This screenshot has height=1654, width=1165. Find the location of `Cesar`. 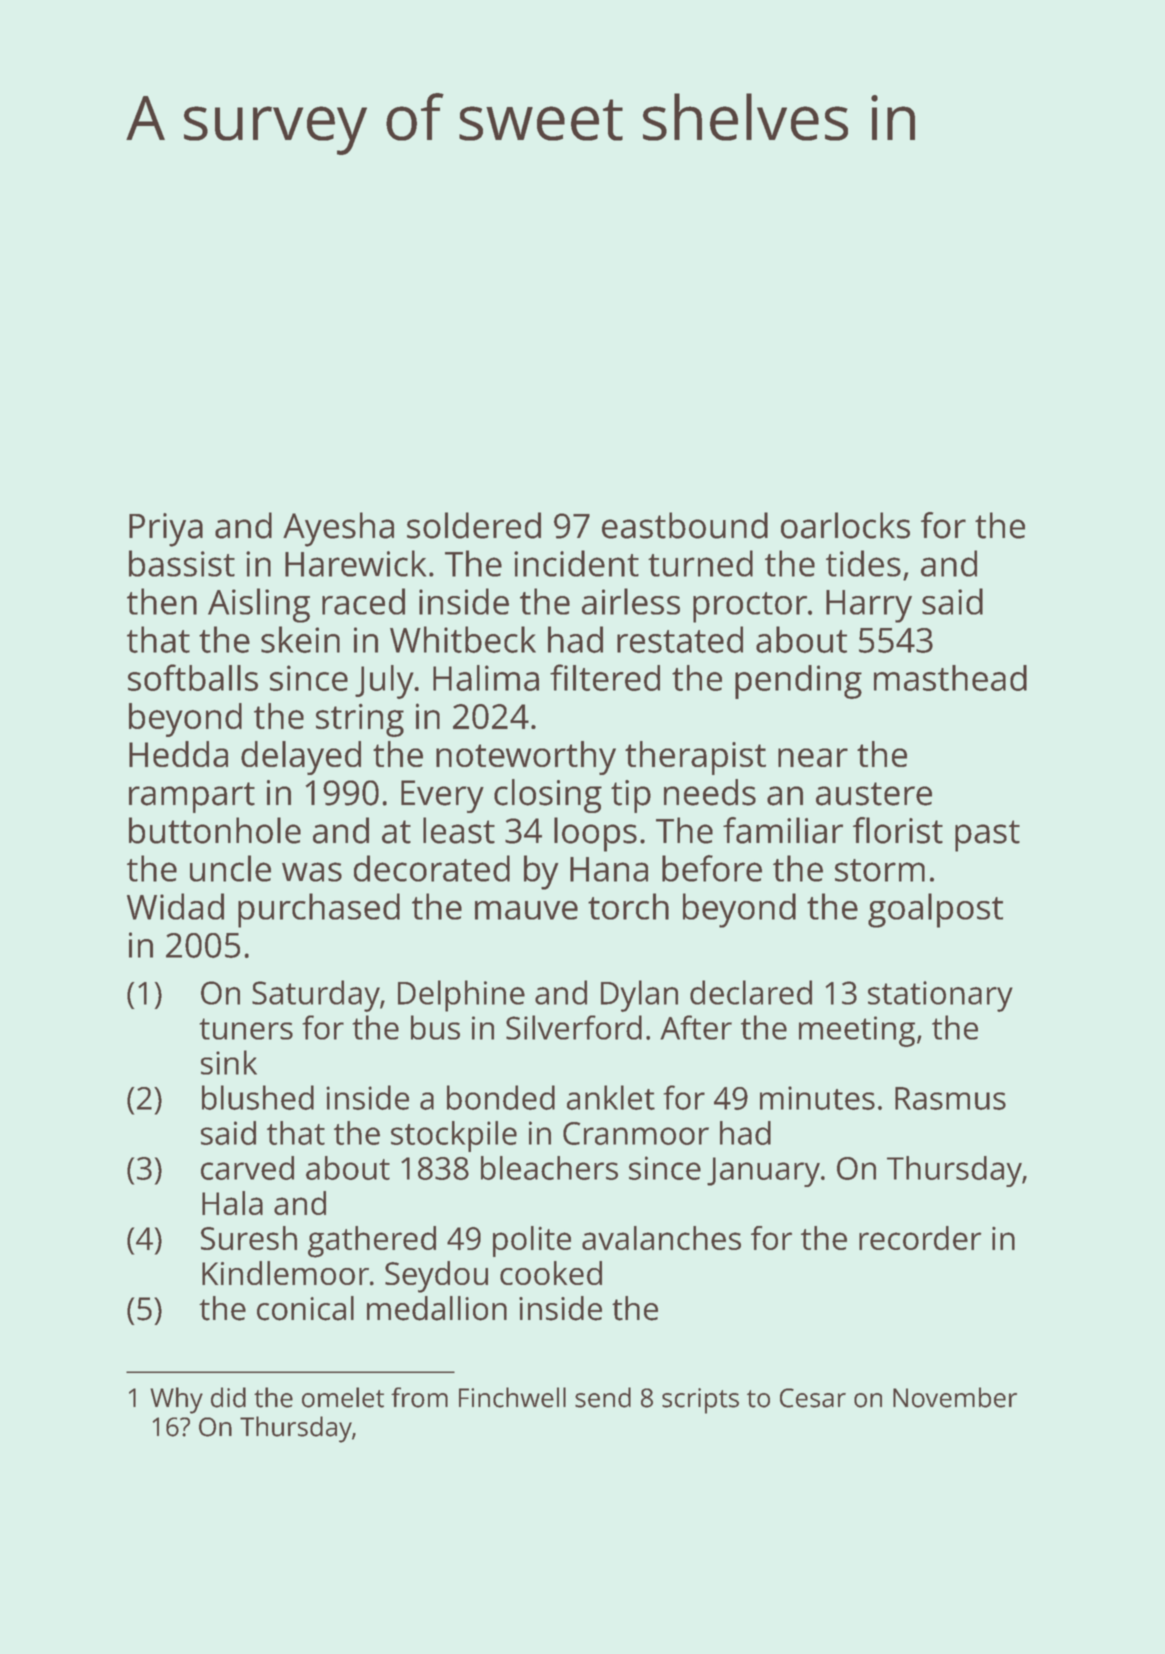

Cesar is located at coordinates (813, 1398).
